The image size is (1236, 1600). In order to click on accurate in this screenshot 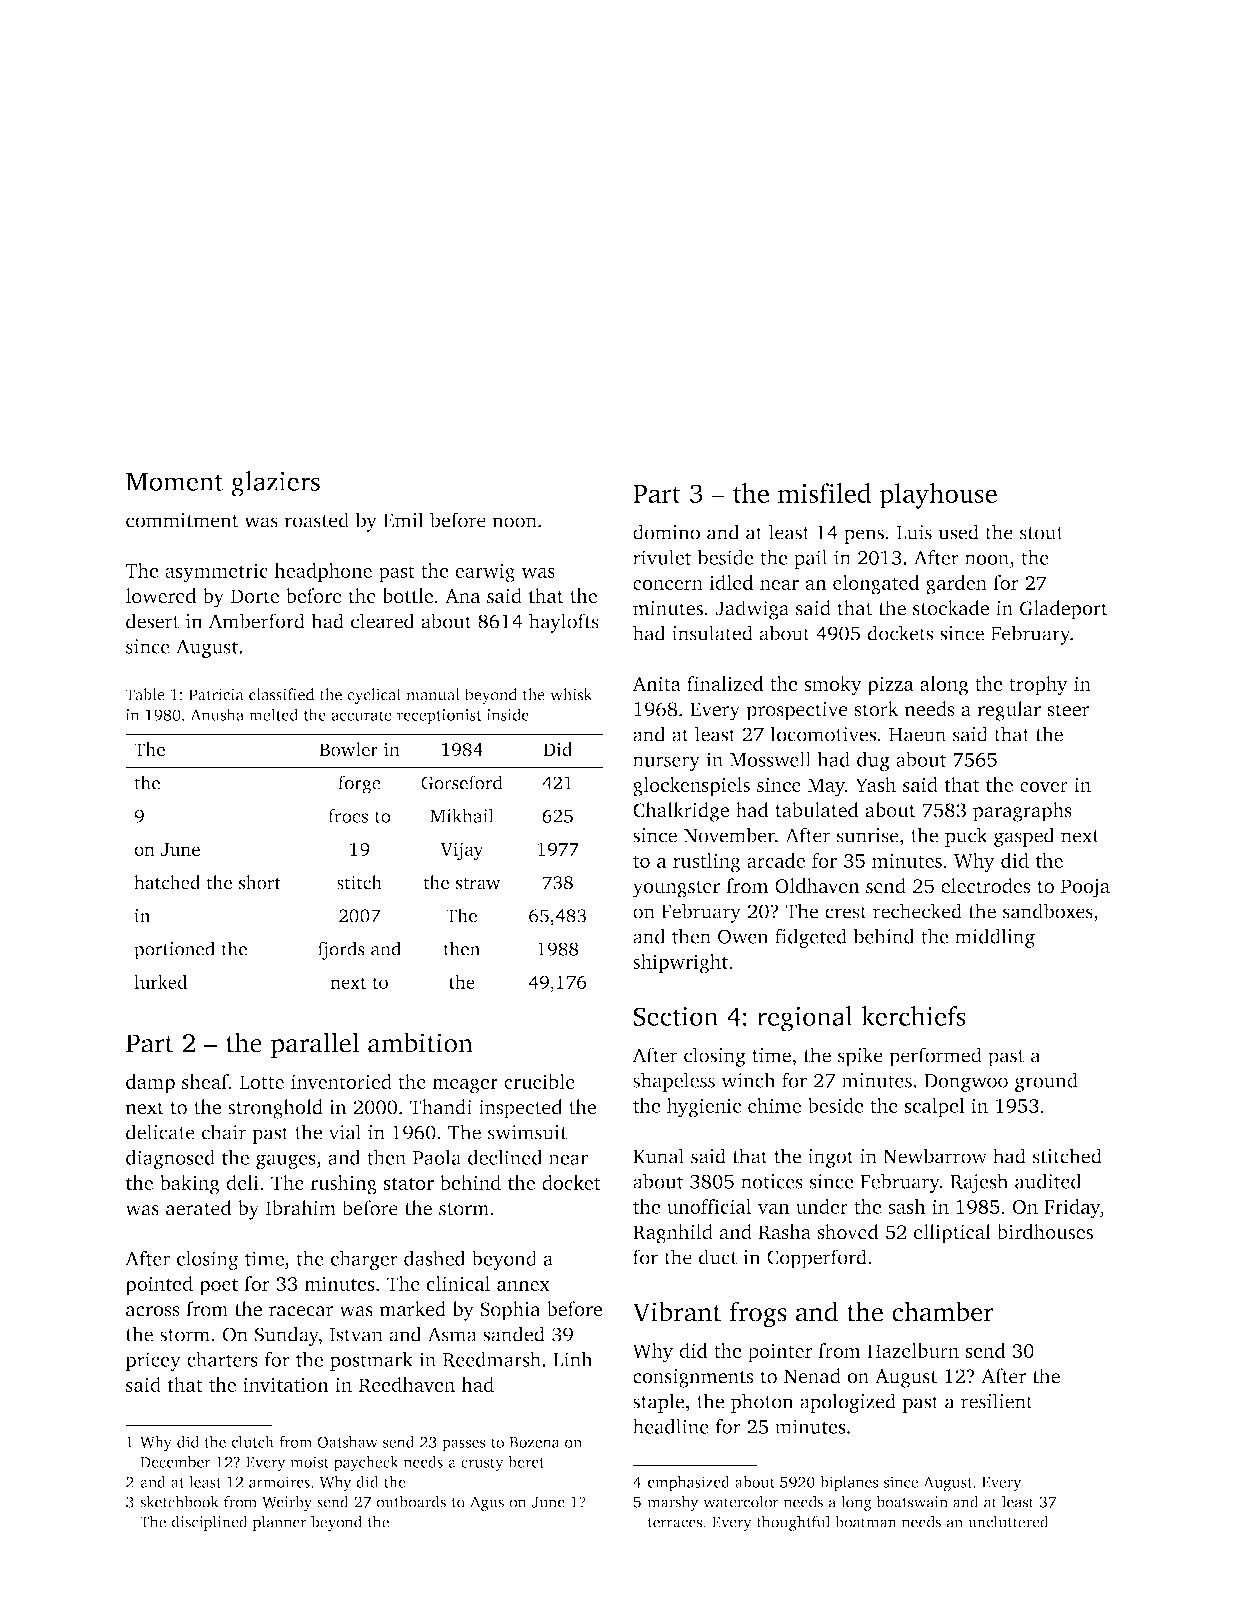, I will do `click(361, 716)`.
